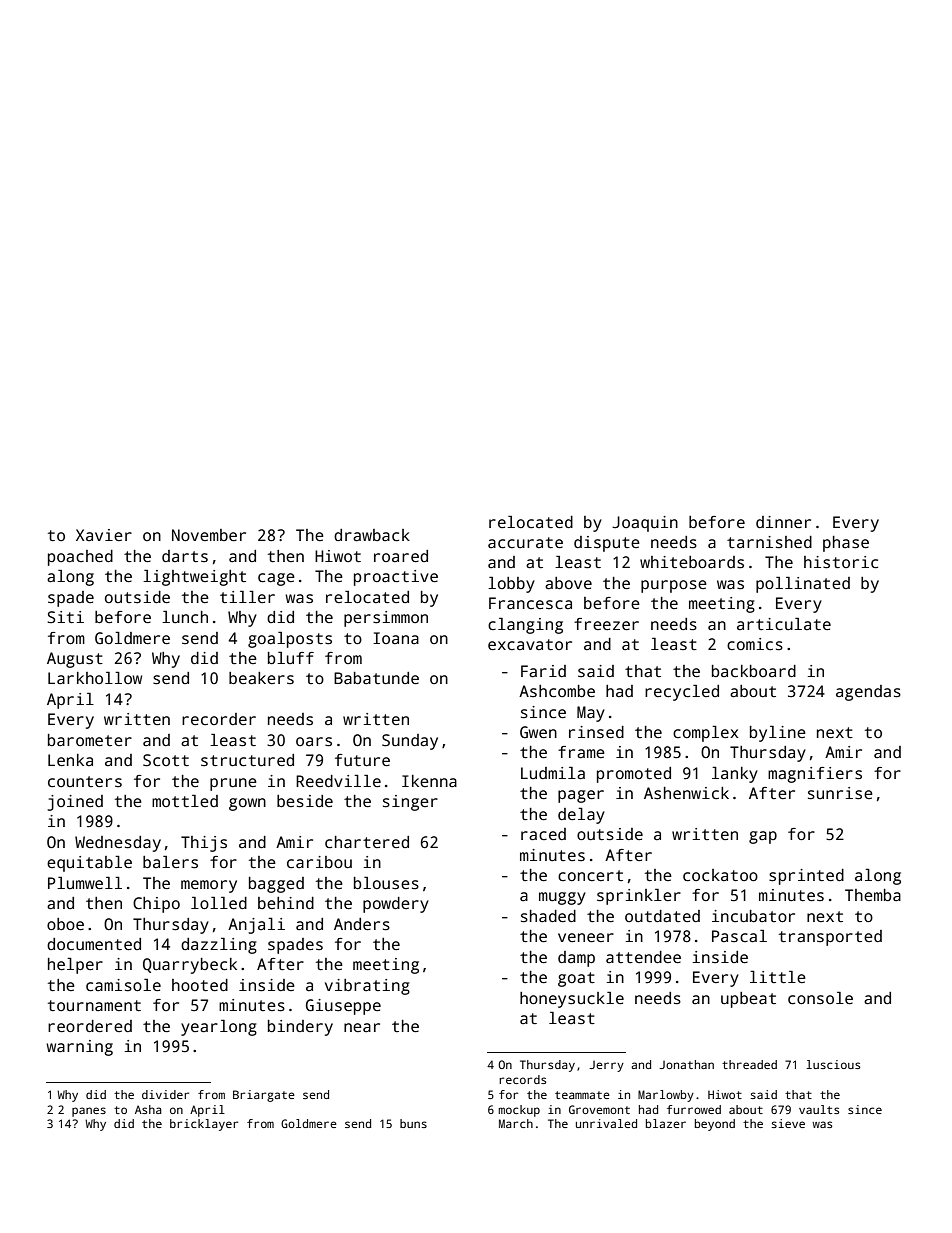  What do you see at coordinates (209, 535) in the page?
I see `November` at bounding box center [209, 535].
